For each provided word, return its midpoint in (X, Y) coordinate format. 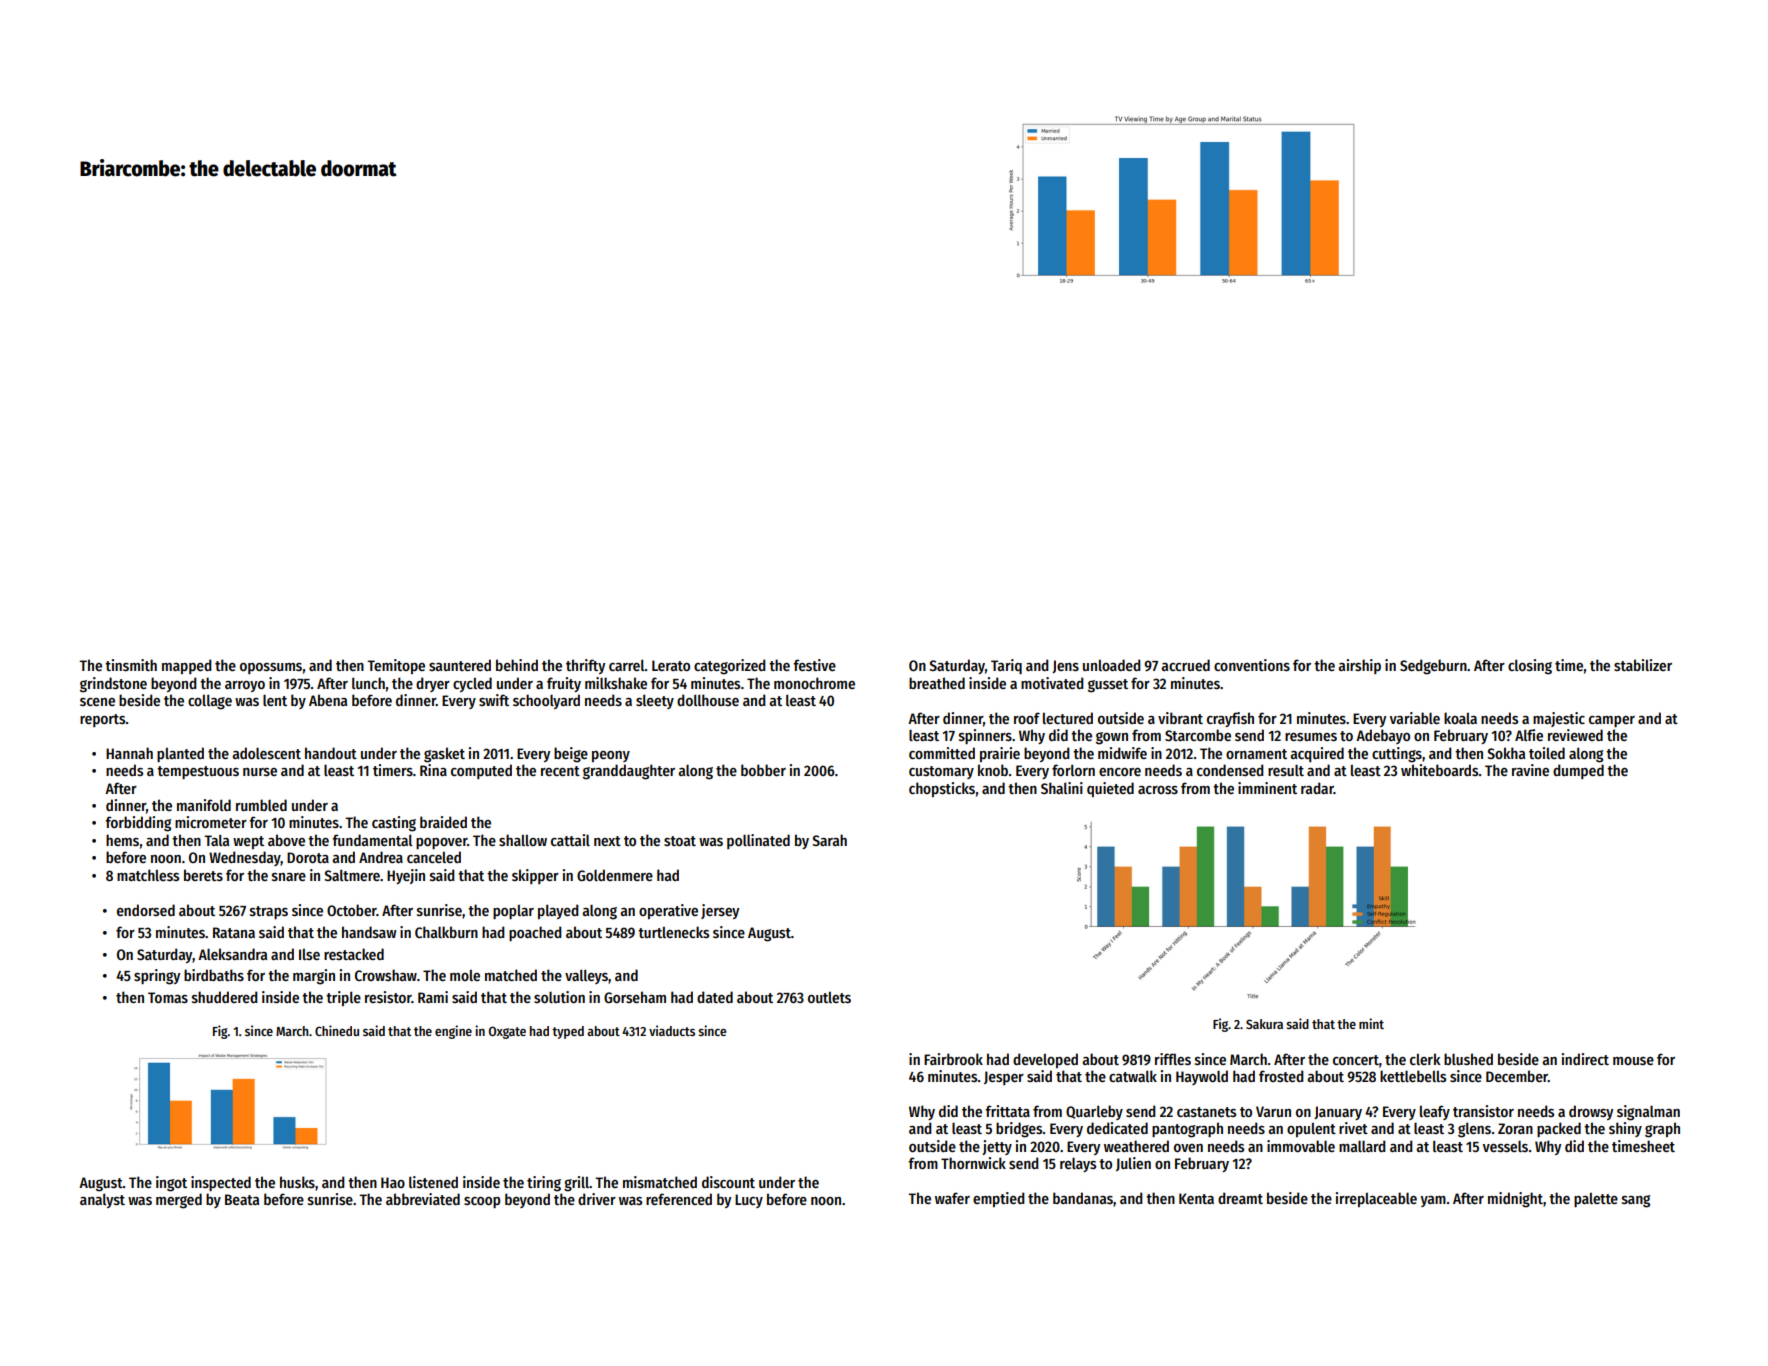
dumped (1578, 771)
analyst (102, 1200)
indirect (1585, 1059)
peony (611, 756)
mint (1371, 1023)
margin (314, 977)
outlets (829, 997)
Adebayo (1383, 736)
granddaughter (629, 772)
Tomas (168, 997)
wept (248, 842)
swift (494, 700)
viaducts (672, 1030)
